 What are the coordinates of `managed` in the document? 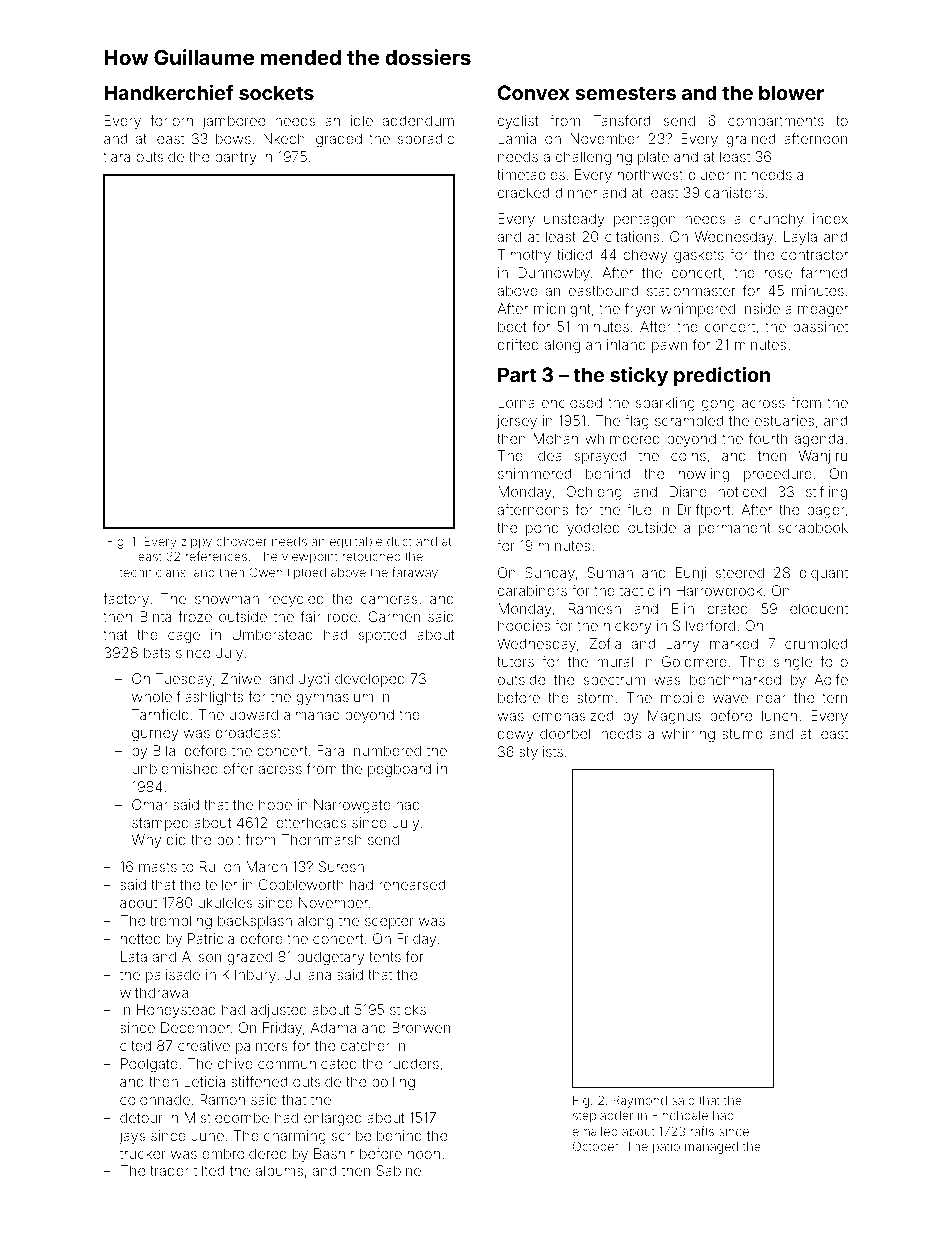 It's located at (711, 1148).
